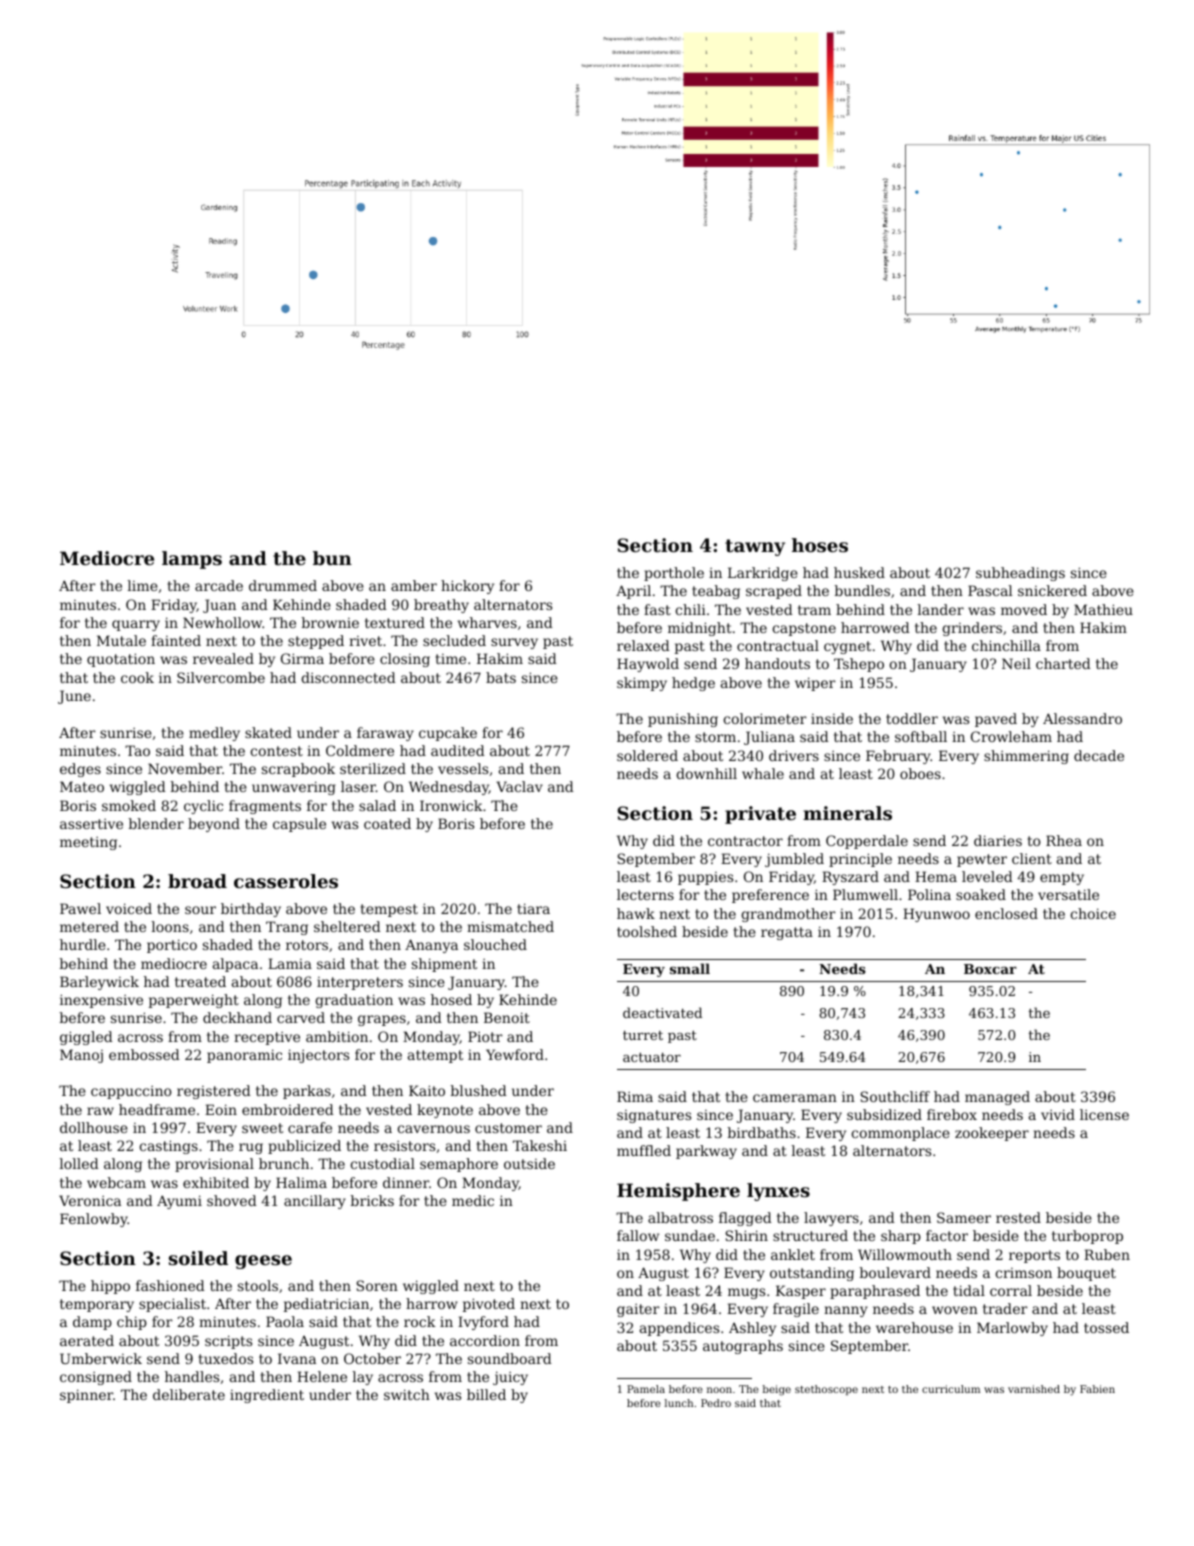 The height and width of the image is (1546, 1194). Describe the element at coordinates (170, 1285) in the image. I see `fashioned` at that location.
